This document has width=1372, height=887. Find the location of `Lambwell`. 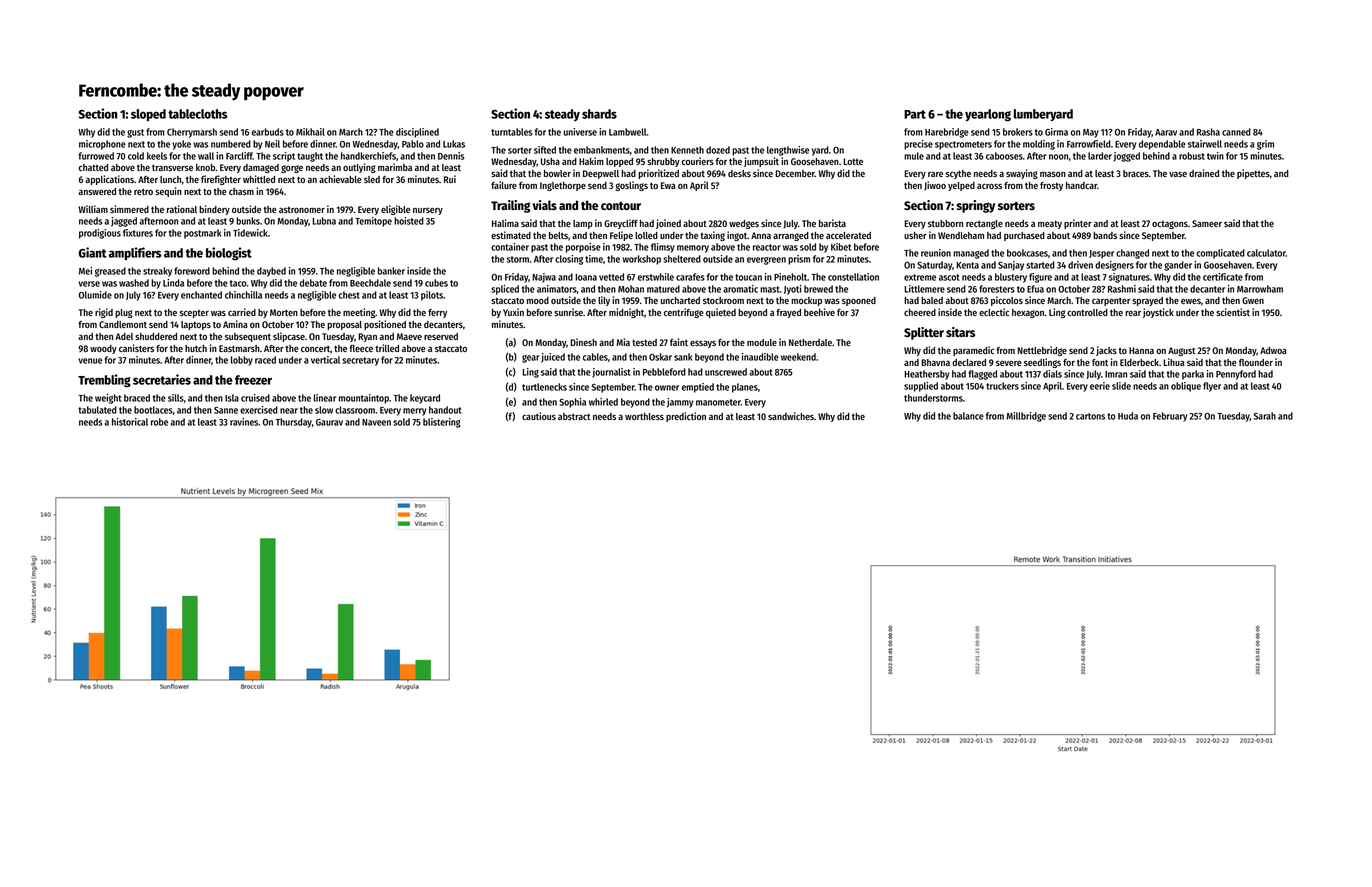

Lambwell is located at coordinates (628, 132).
